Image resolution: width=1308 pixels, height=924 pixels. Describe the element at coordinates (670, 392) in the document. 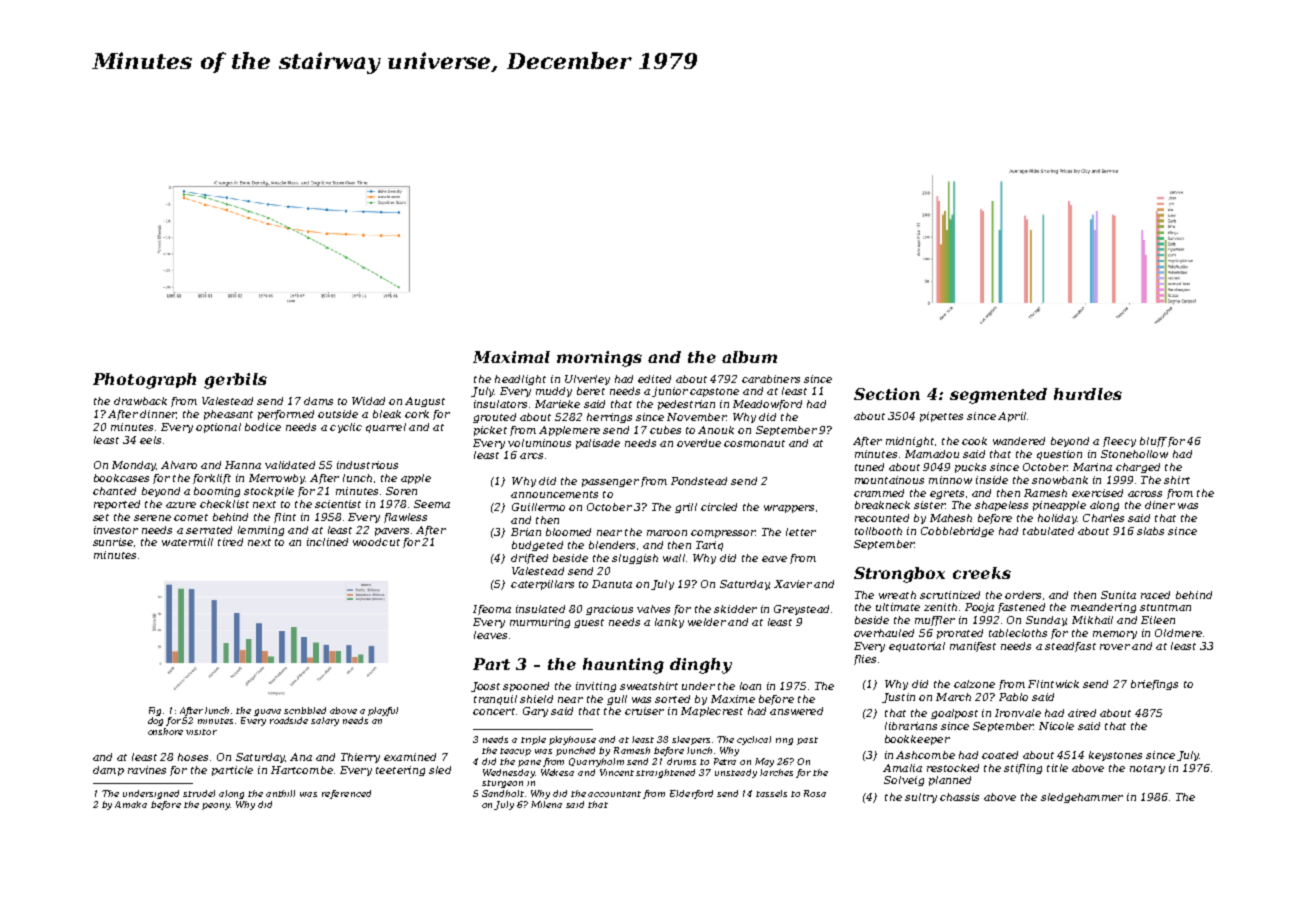

I see `junior` at that location.
